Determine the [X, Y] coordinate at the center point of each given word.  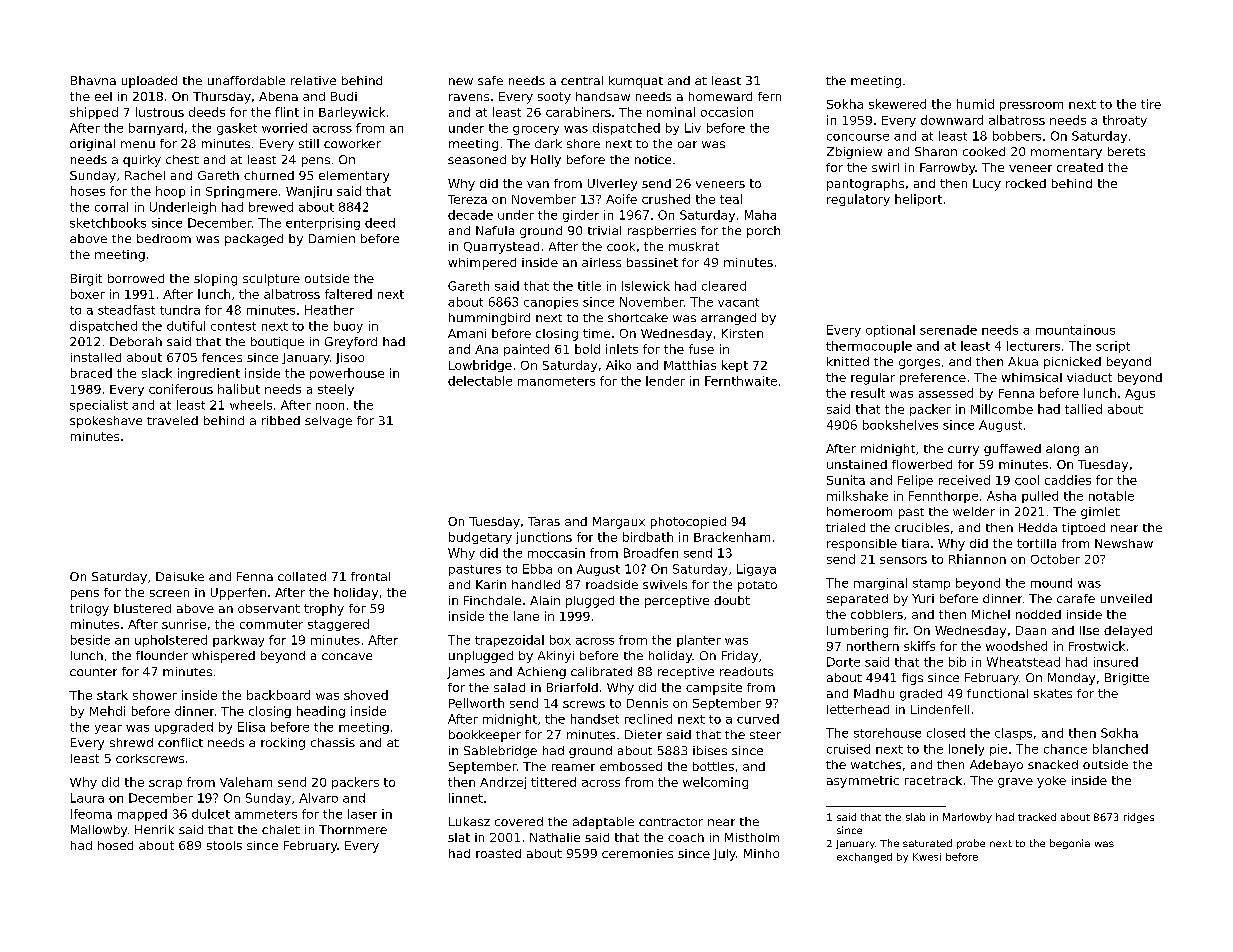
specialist [99, 406]
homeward [720, 96]
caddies [1068, 480]
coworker [352, 143]
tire [1151, 104]
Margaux [619, 523]
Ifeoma [91, 814]
